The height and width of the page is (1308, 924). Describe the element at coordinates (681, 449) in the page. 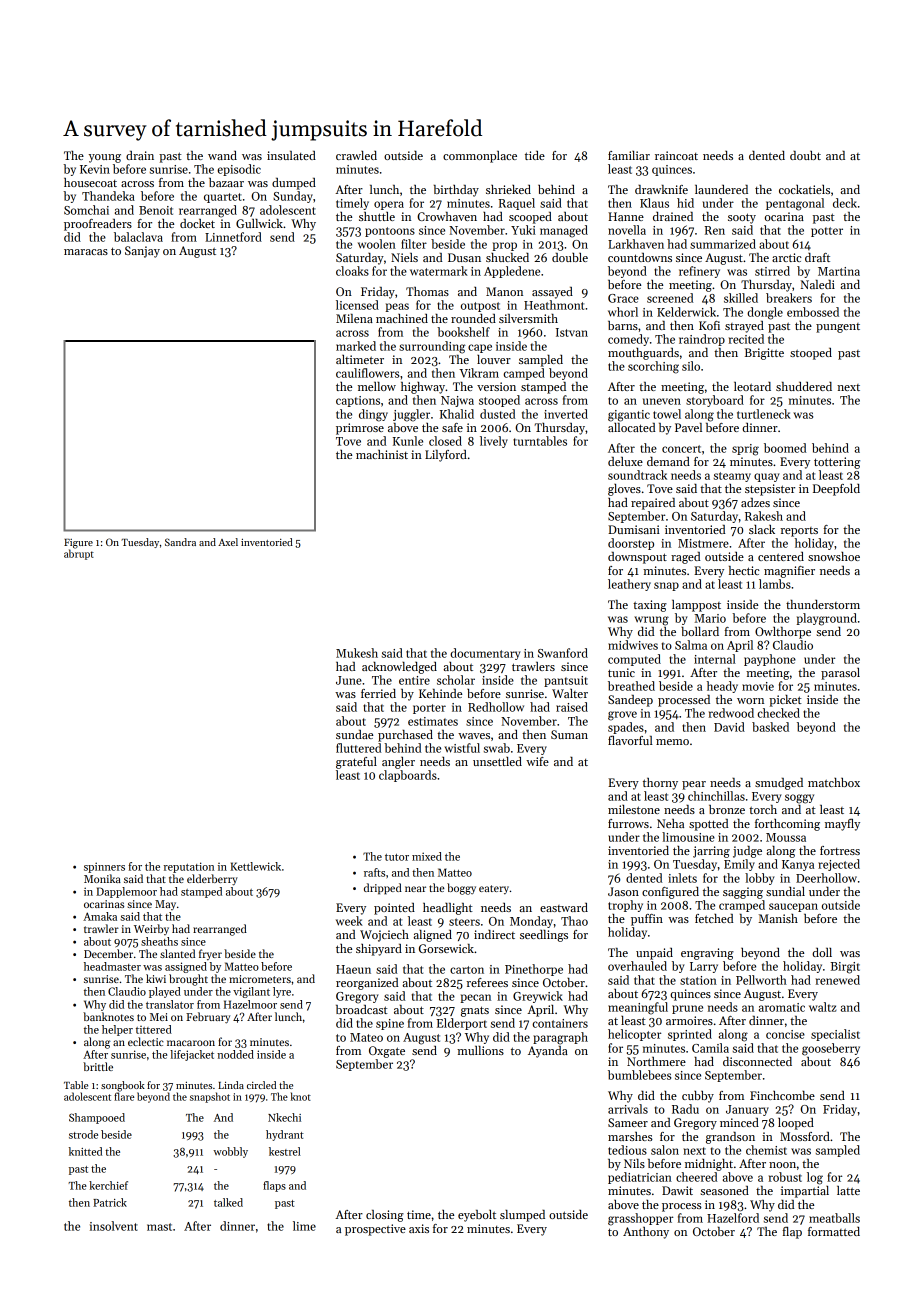

I see `concert` at that location.
